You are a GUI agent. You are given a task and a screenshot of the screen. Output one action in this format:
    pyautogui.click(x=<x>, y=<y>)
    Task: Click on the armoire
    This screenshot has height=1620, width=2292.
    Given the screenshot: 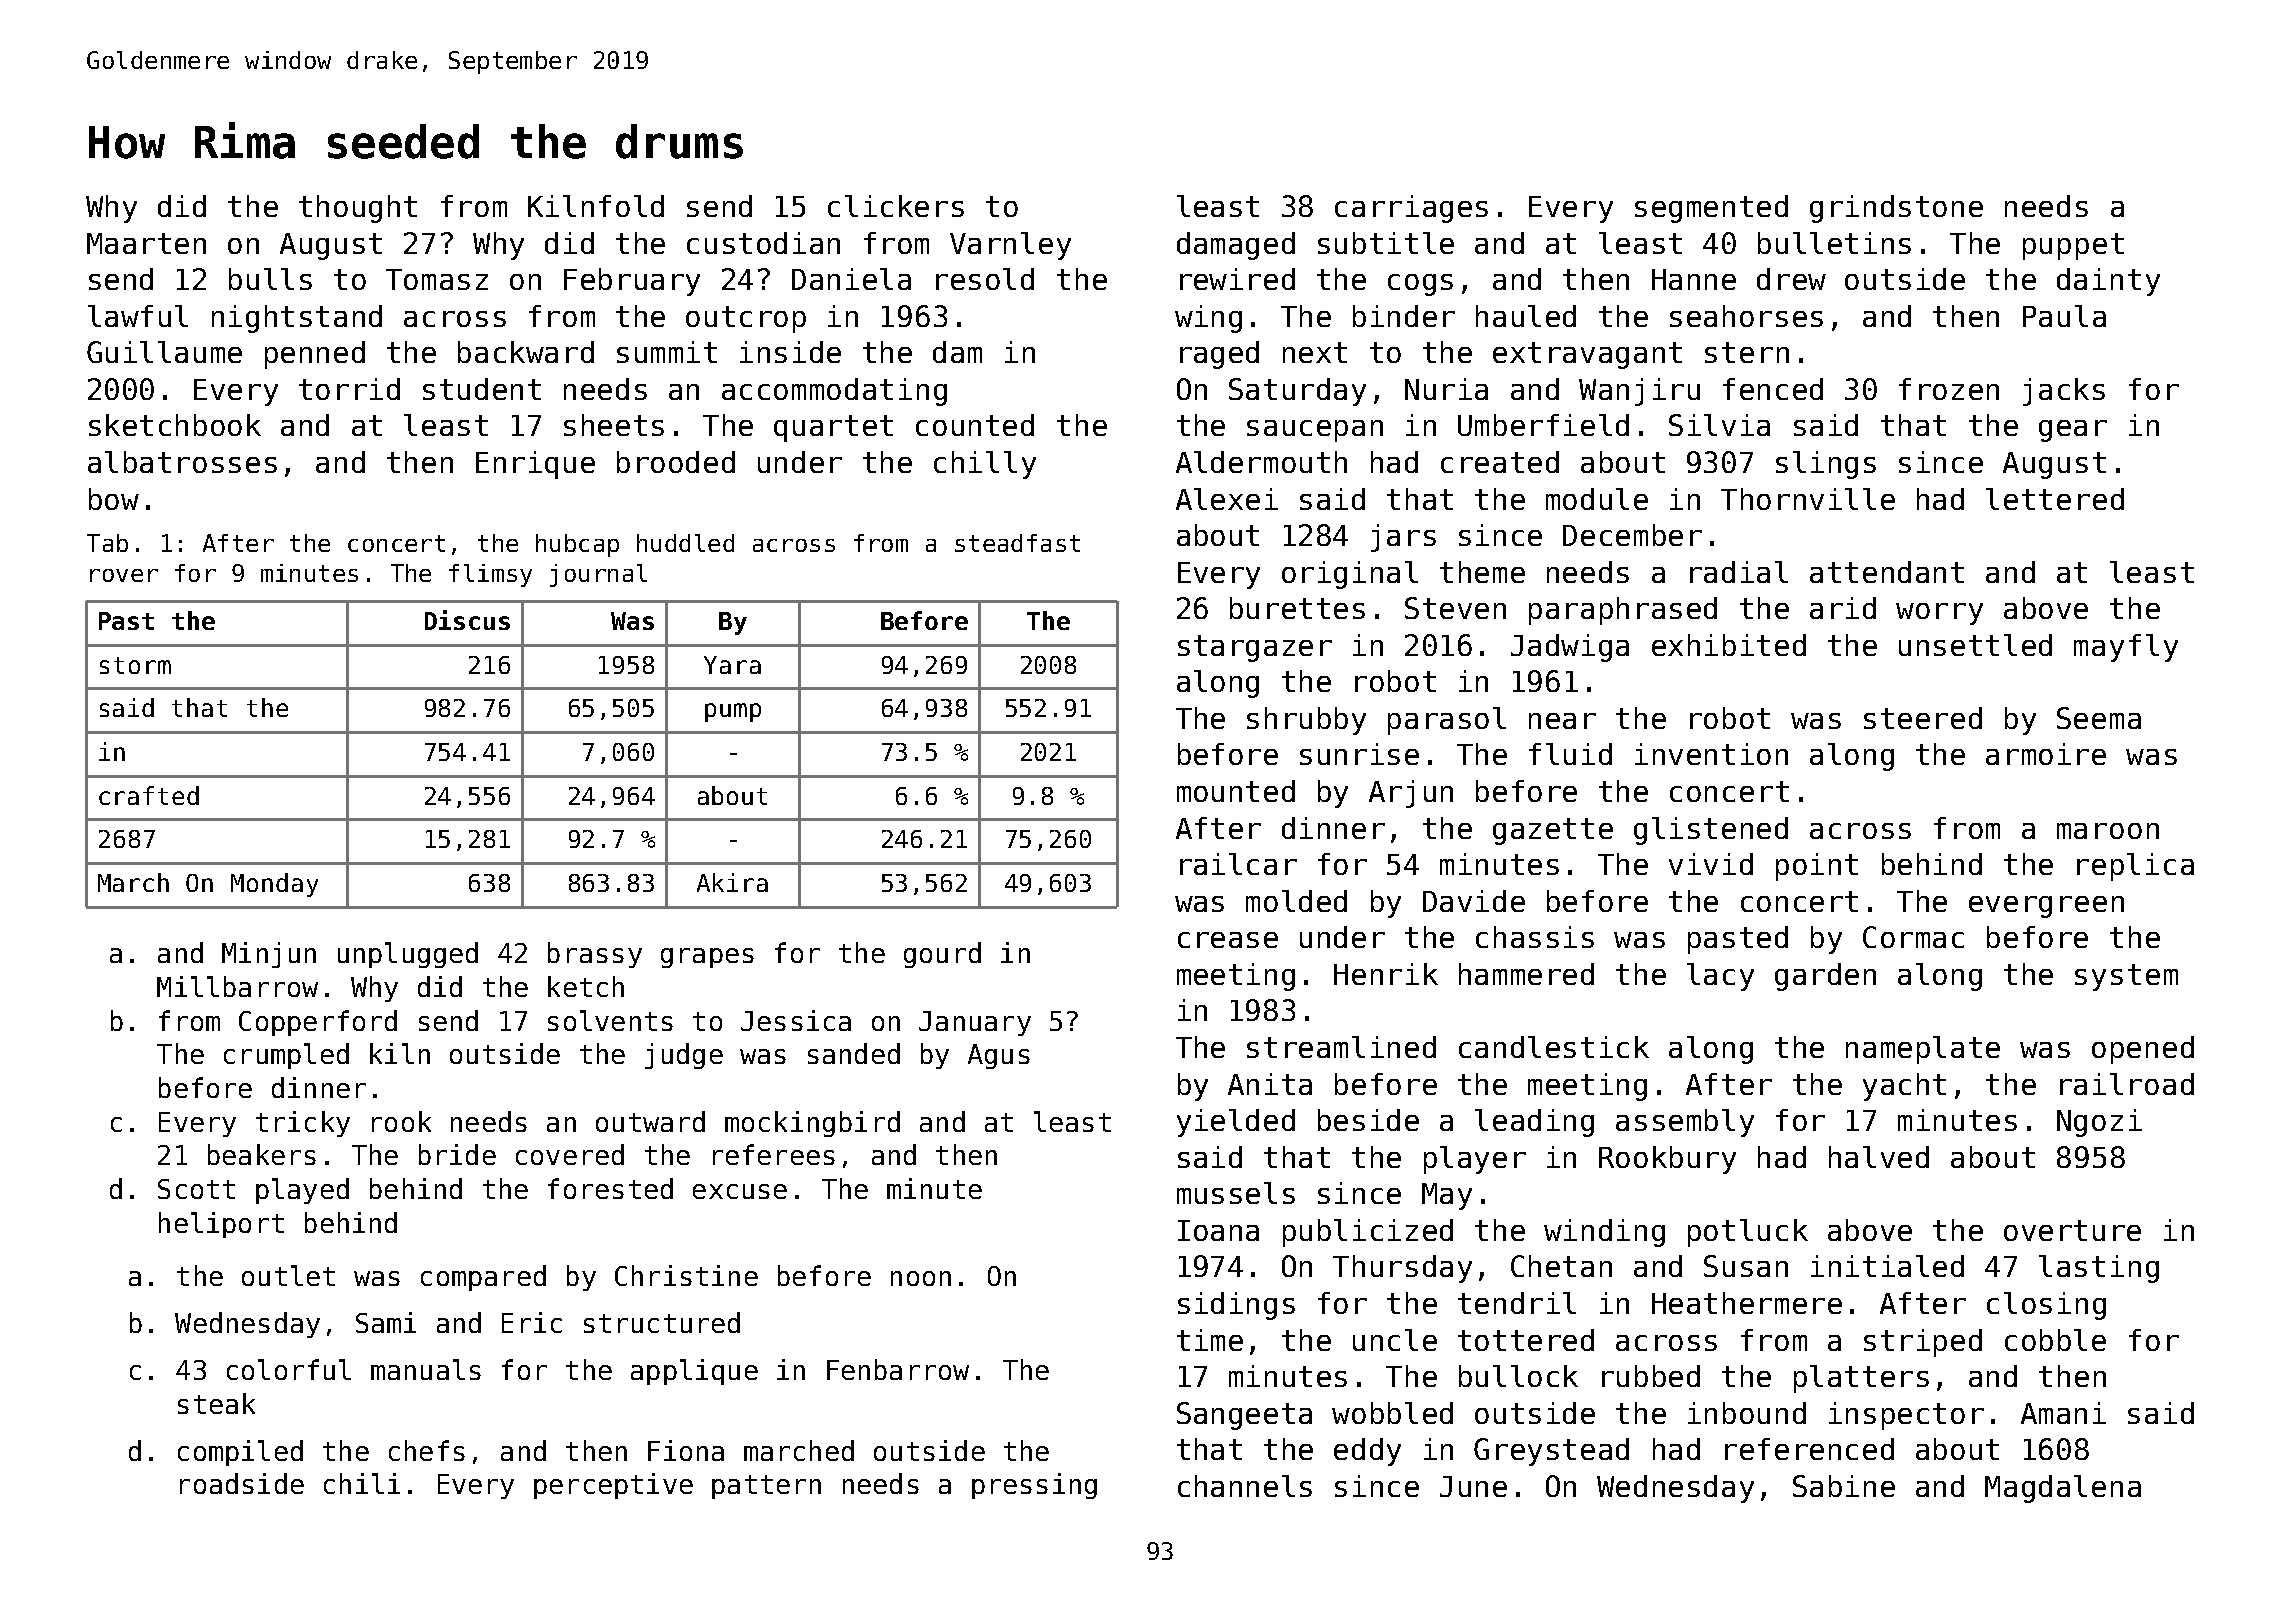 What is the action you would take?
    pyautogui.click(x=2046, y=754)
